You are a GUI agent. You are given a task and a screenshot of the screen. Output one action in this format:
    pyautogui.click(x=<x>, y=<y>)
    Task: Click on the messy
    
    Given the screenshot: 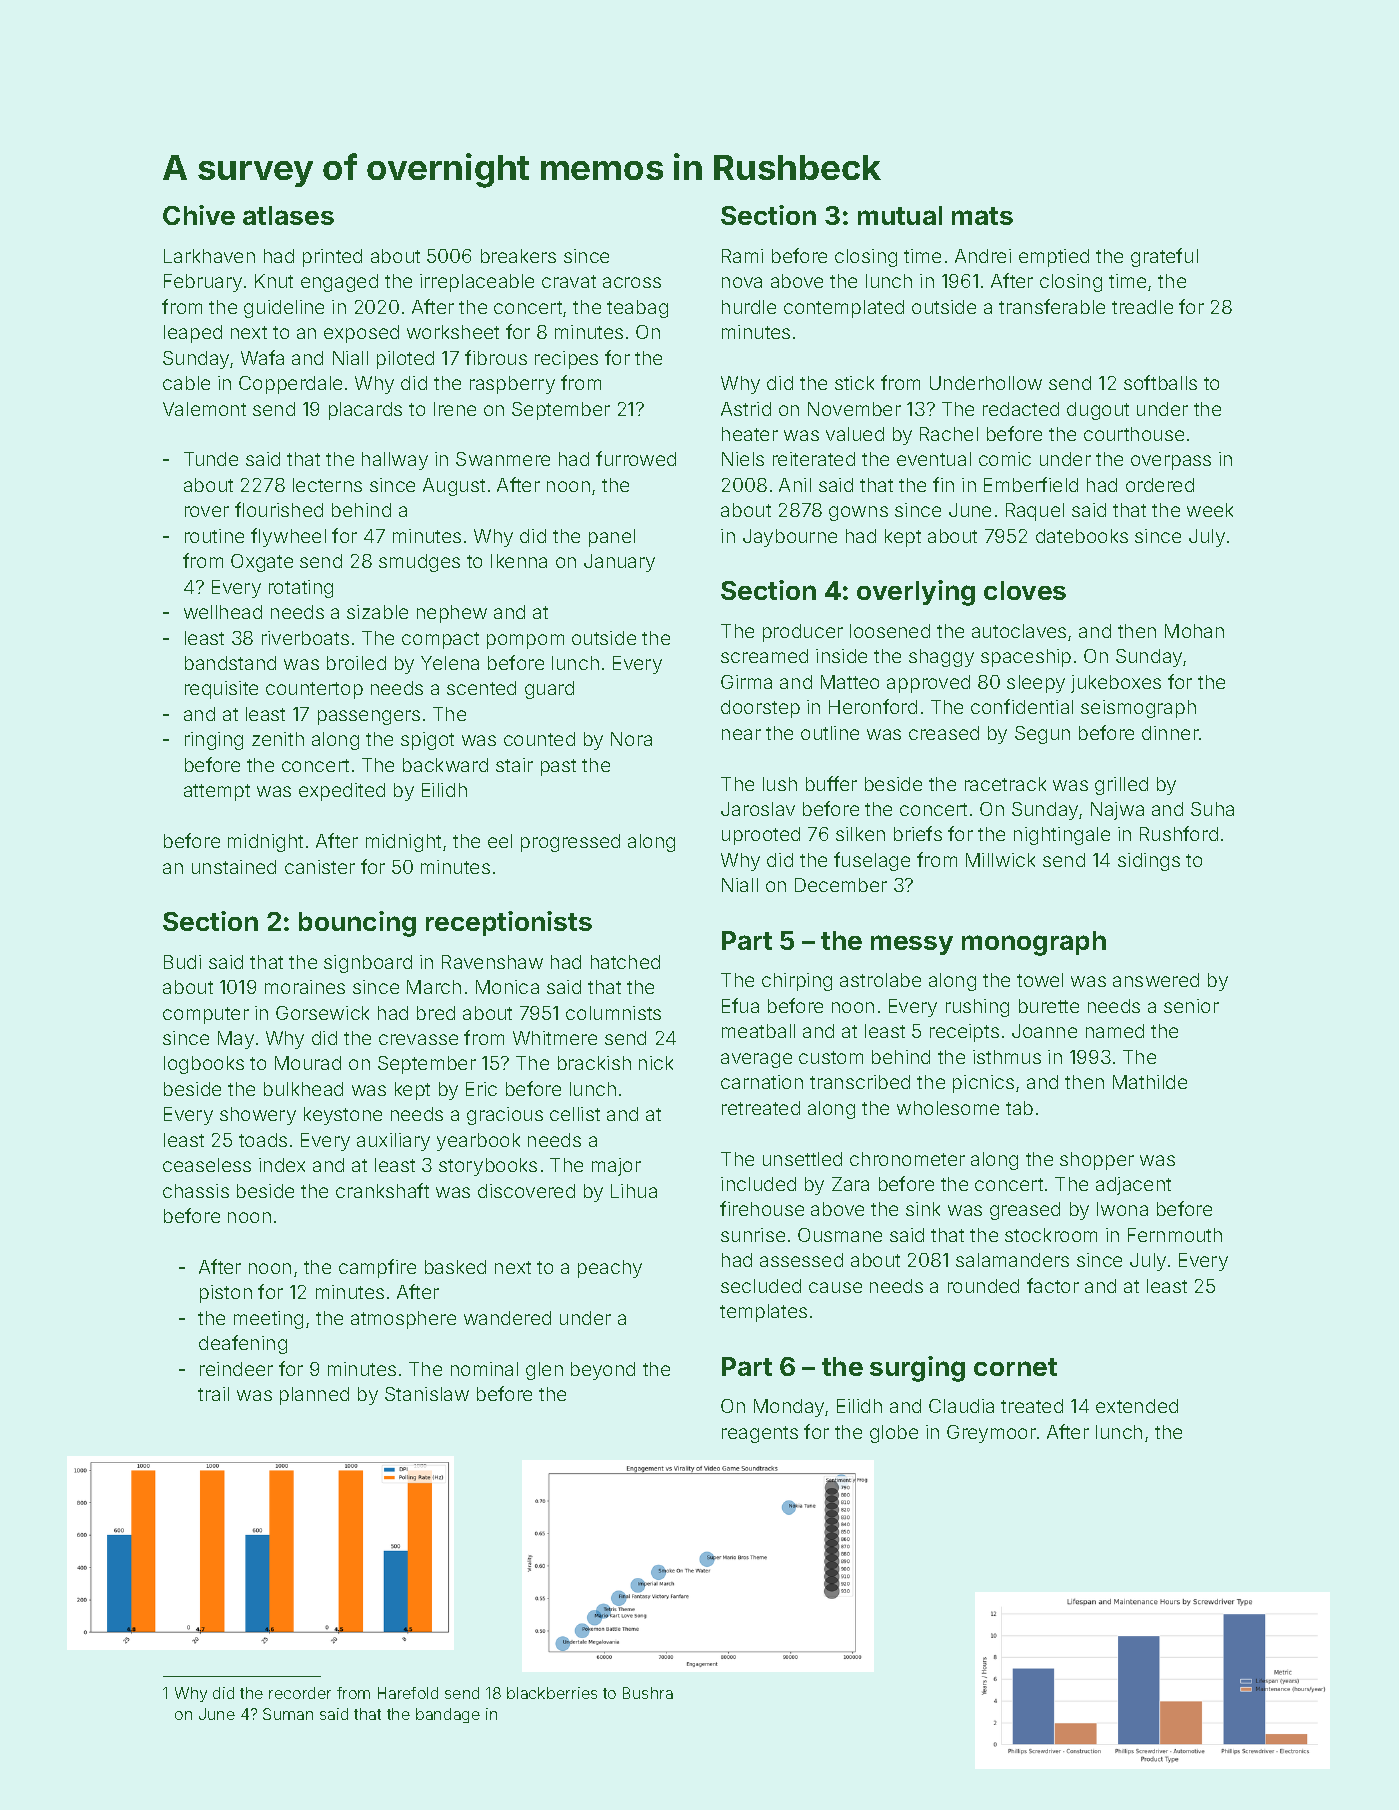 What is the action you would take?
    pyautogui.click(x=912, y=945)
